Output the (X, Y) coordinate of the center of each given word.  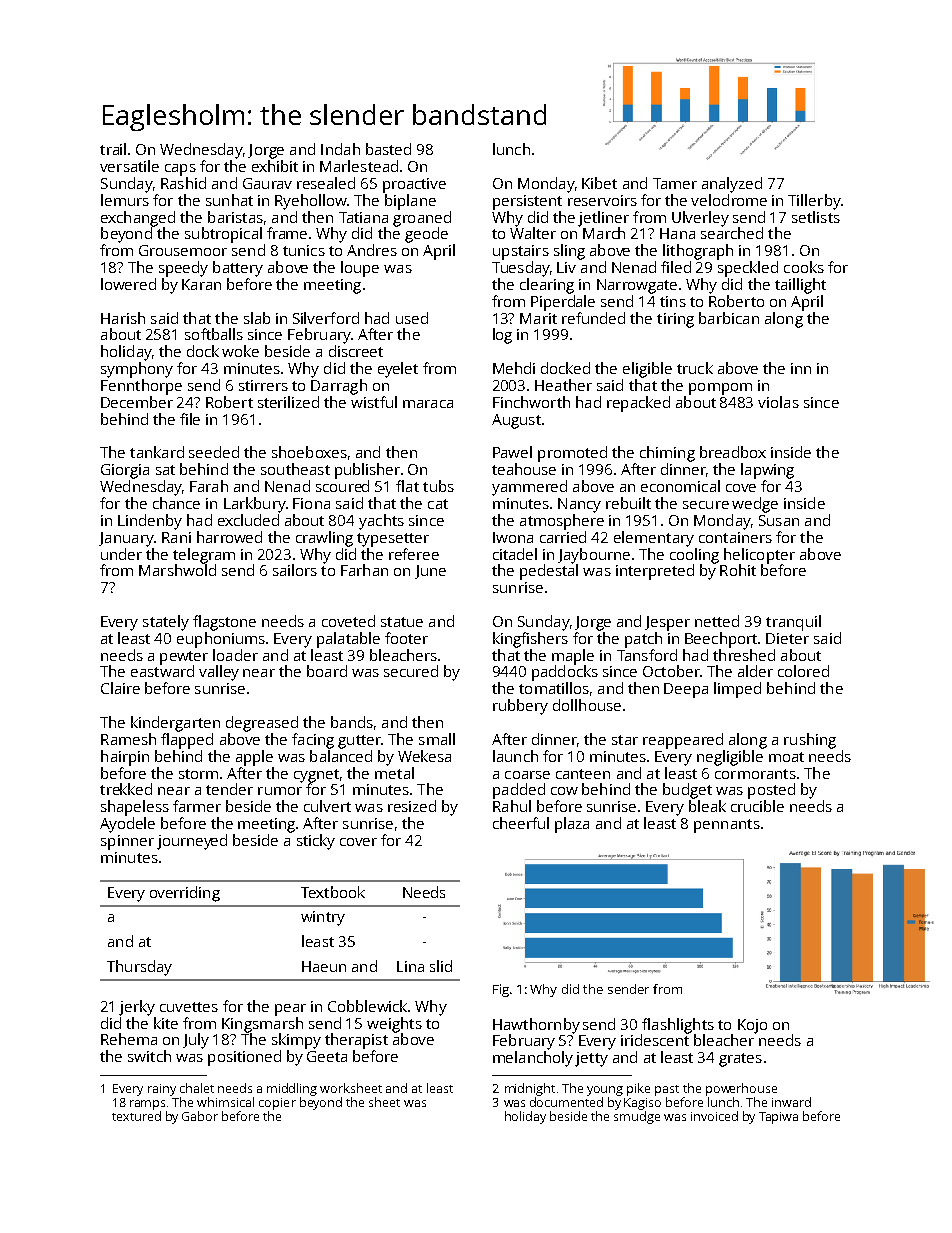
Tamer (675, 183)
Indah (340, 149)
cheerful (521, 823)
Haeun (324, 966)
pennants (727, 826)
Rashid (183, 183)
